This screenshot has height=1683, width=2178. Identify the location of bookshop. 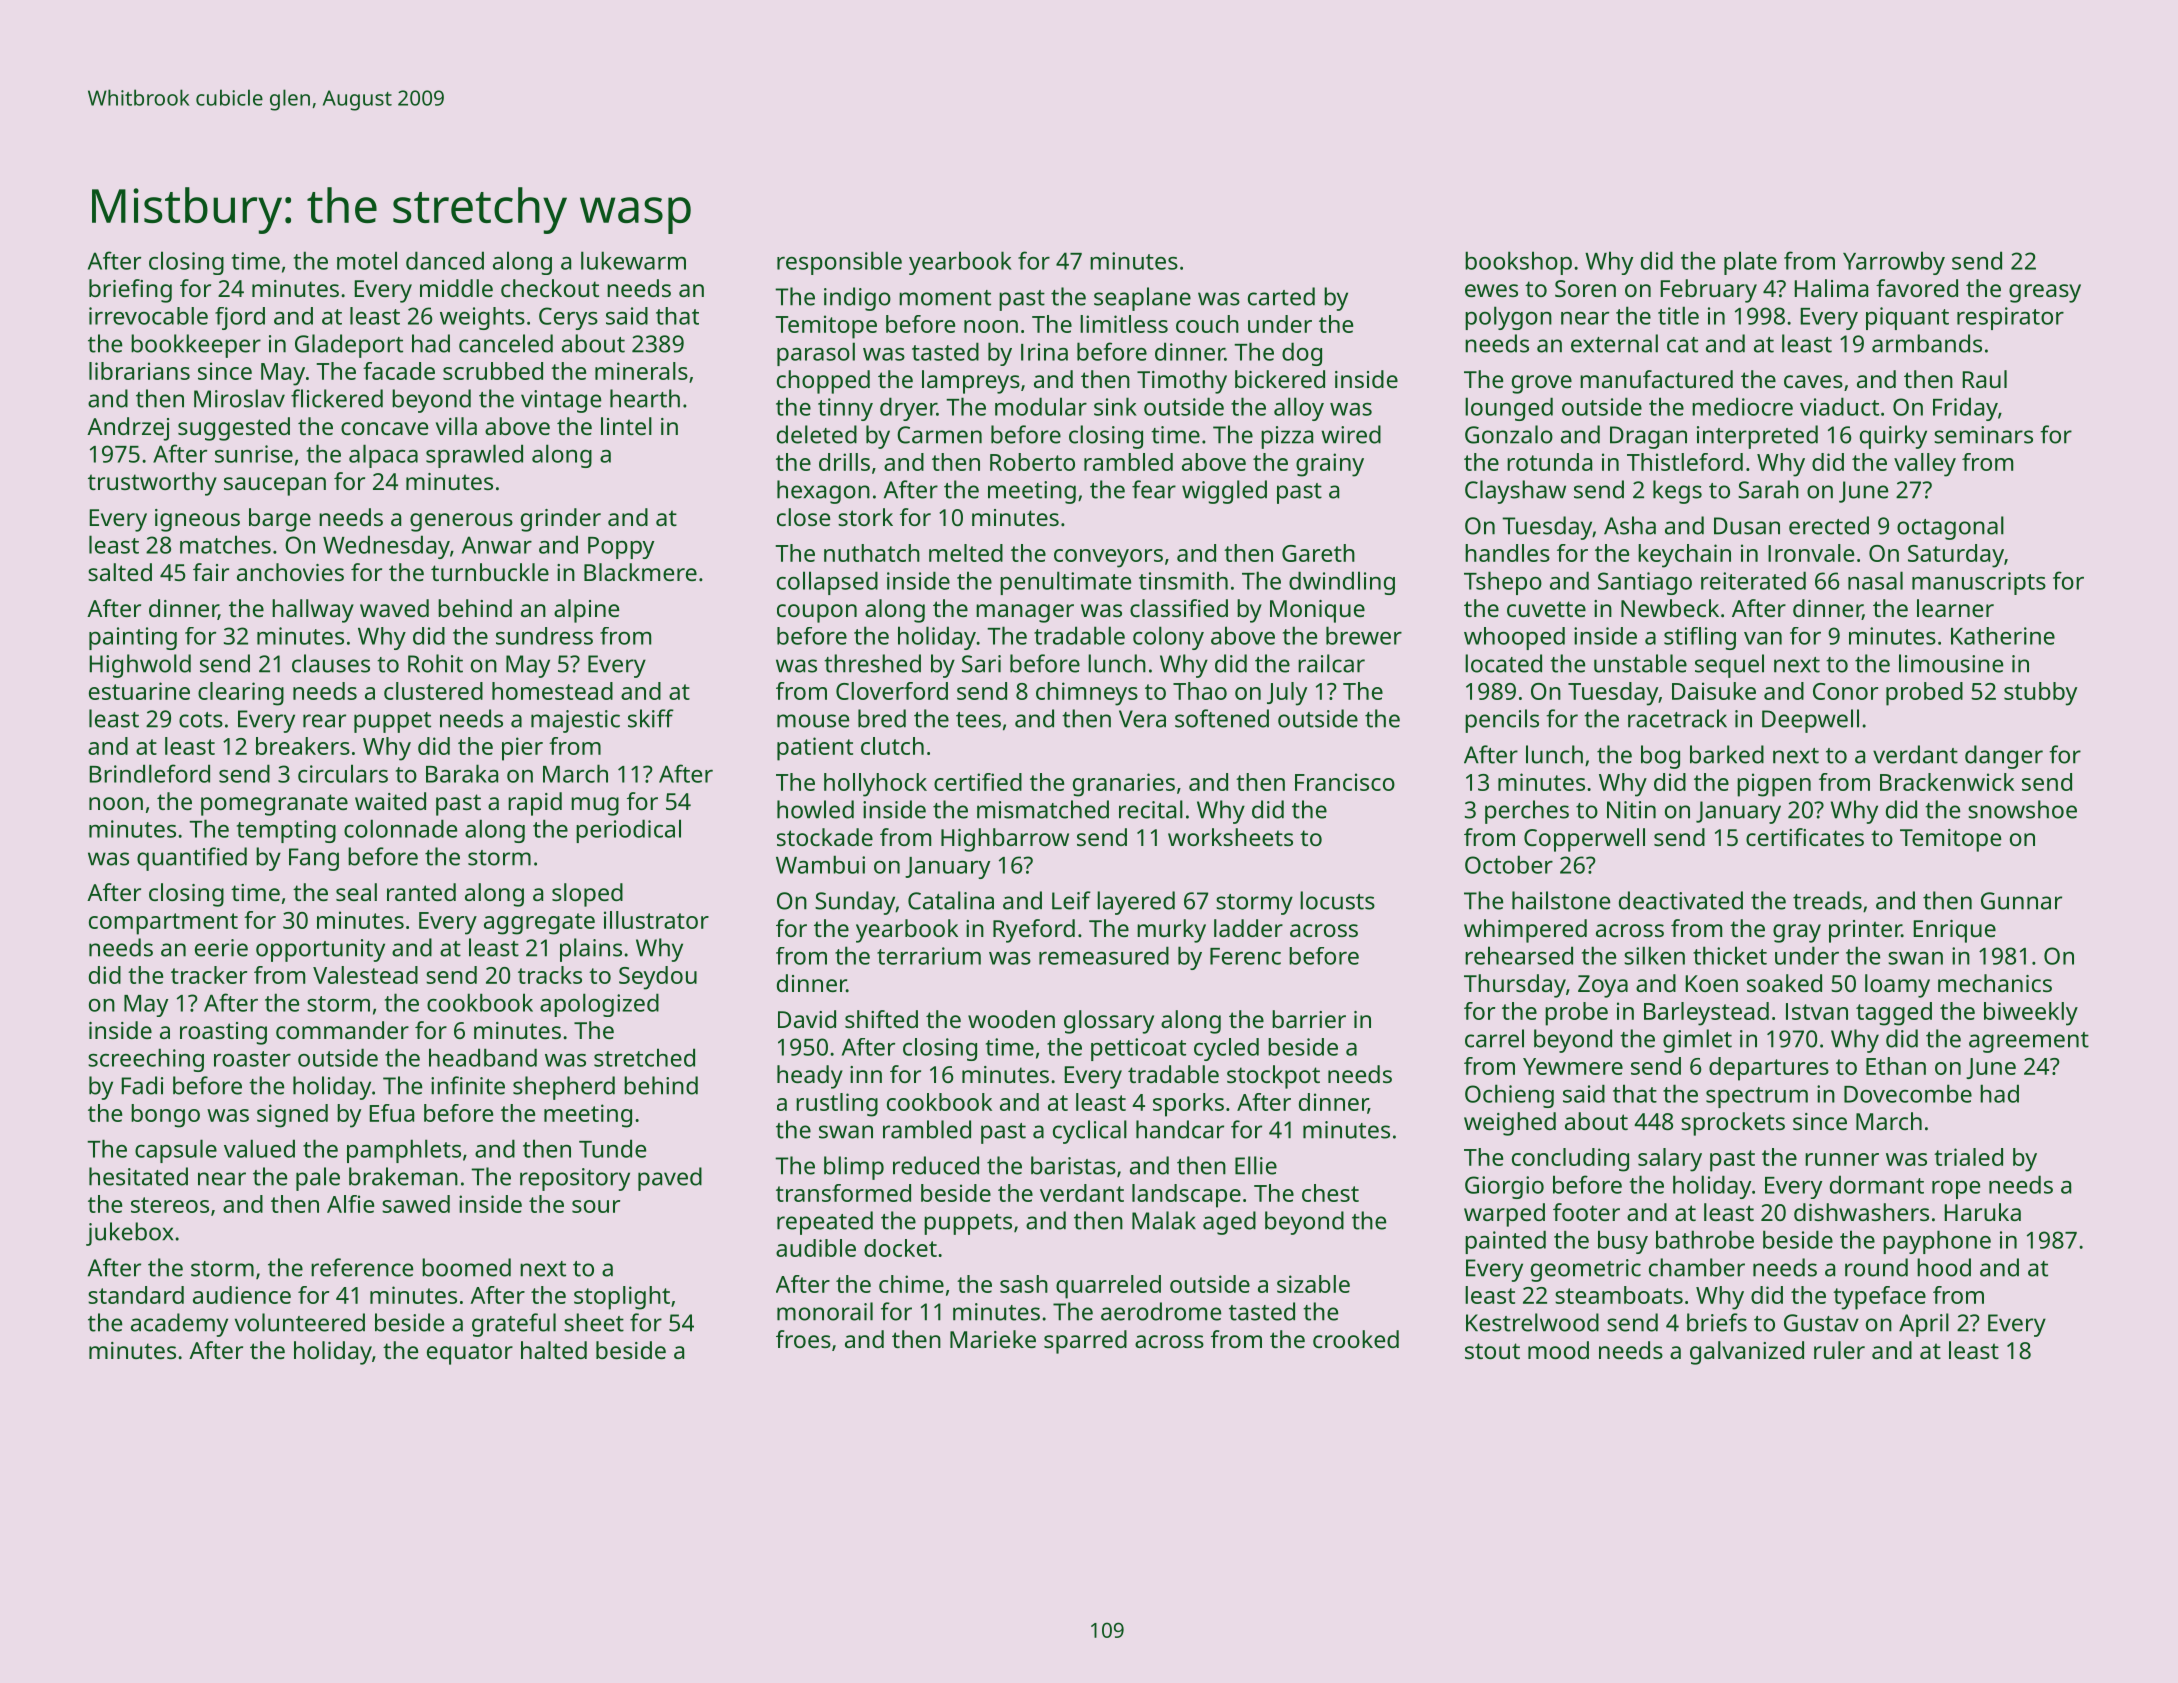
(1518, 263).
